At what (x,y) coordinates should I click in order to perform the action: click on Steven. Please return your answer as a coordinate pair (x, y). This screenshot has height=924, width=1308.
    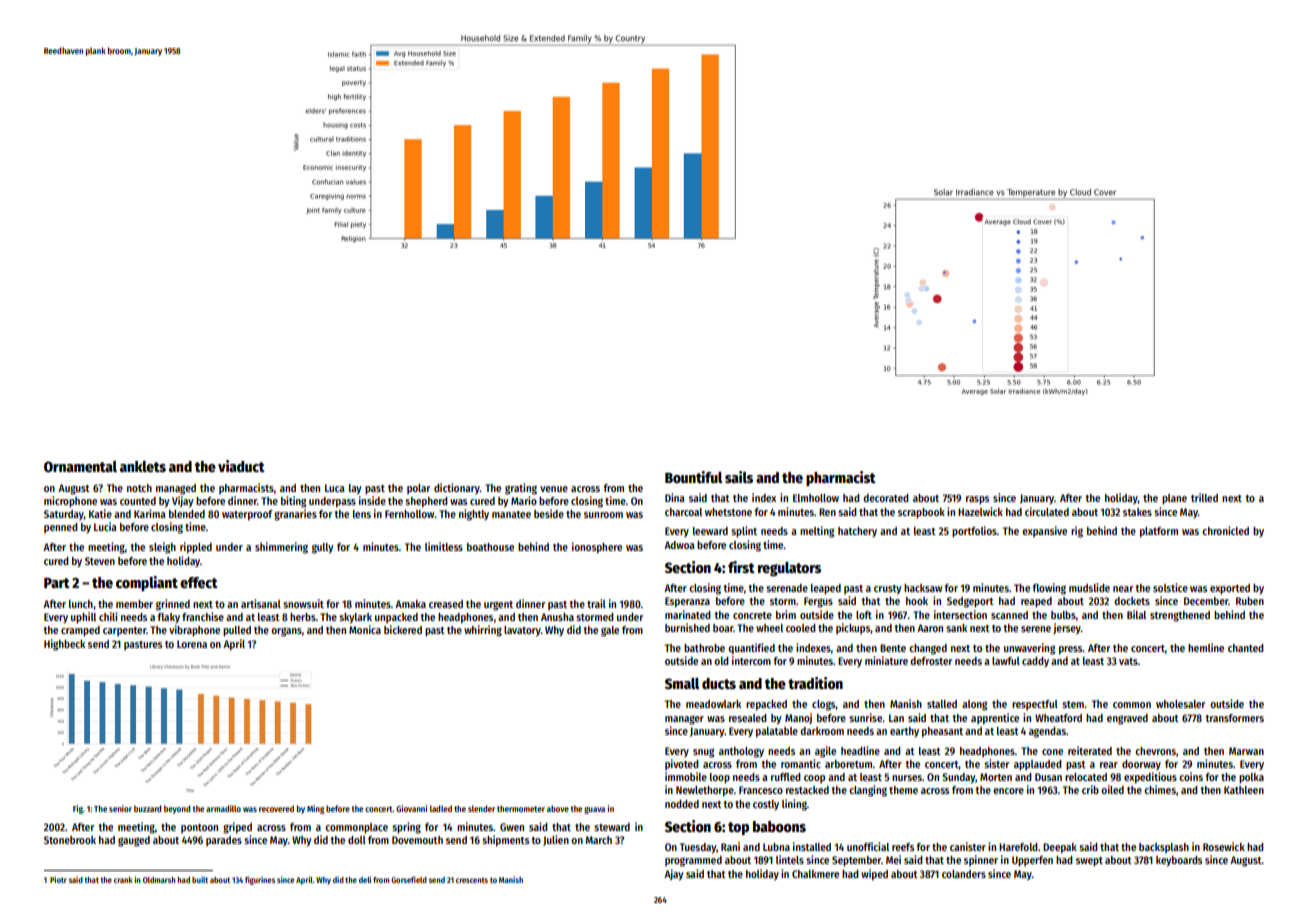
    Looking at the image, I should click on (100, 561).
